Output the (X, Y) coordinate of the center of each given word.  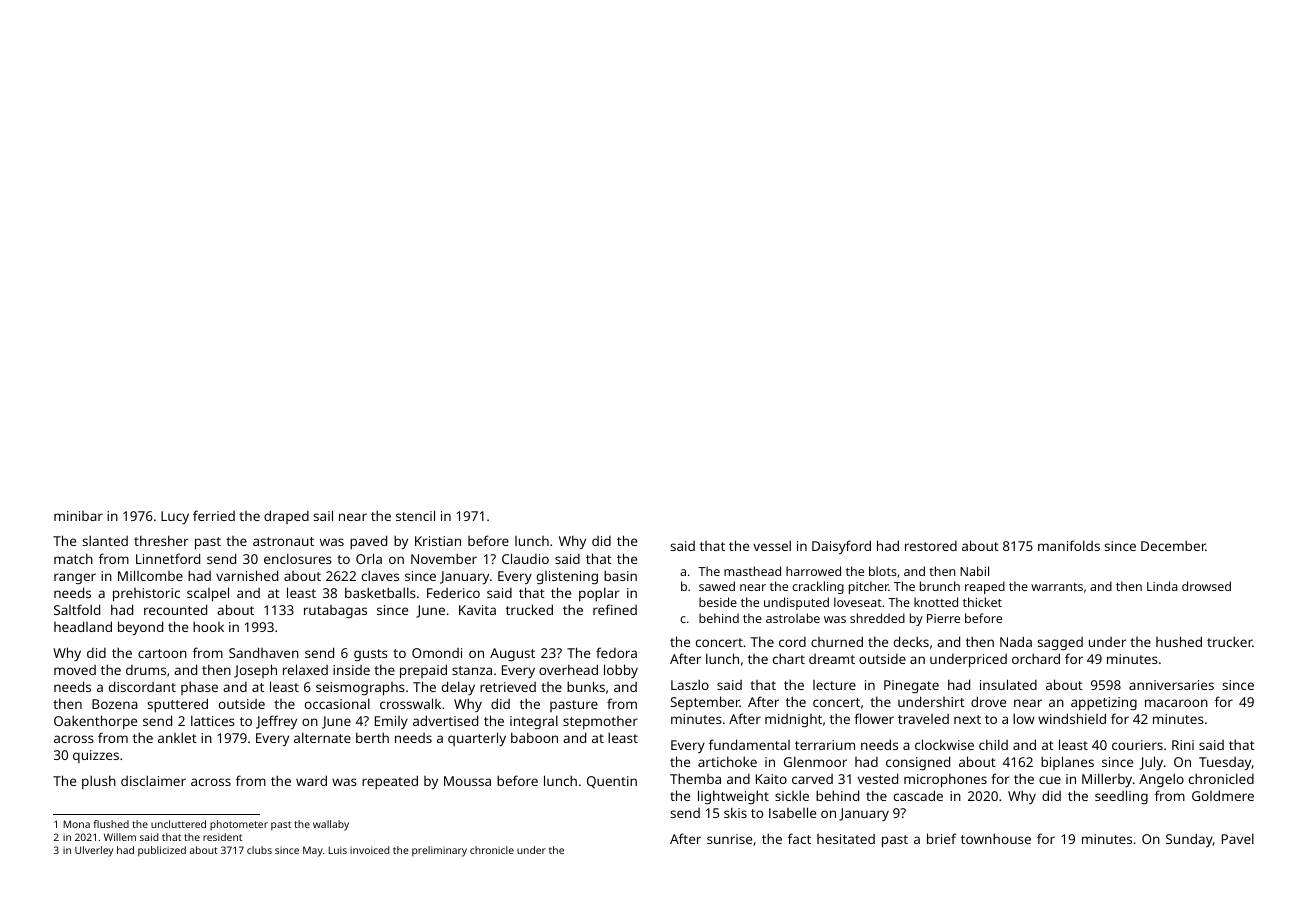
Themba (695, 778)
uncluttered (178, 824)
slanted (105, 540)
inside (351, 670)
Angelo (1161, 780)
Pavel (1238, 838)
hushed (1179, 641)
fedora (616, 652)
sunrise (729, 839)
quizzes (96, 756)
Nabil (974, 571)
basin (620, 575)
